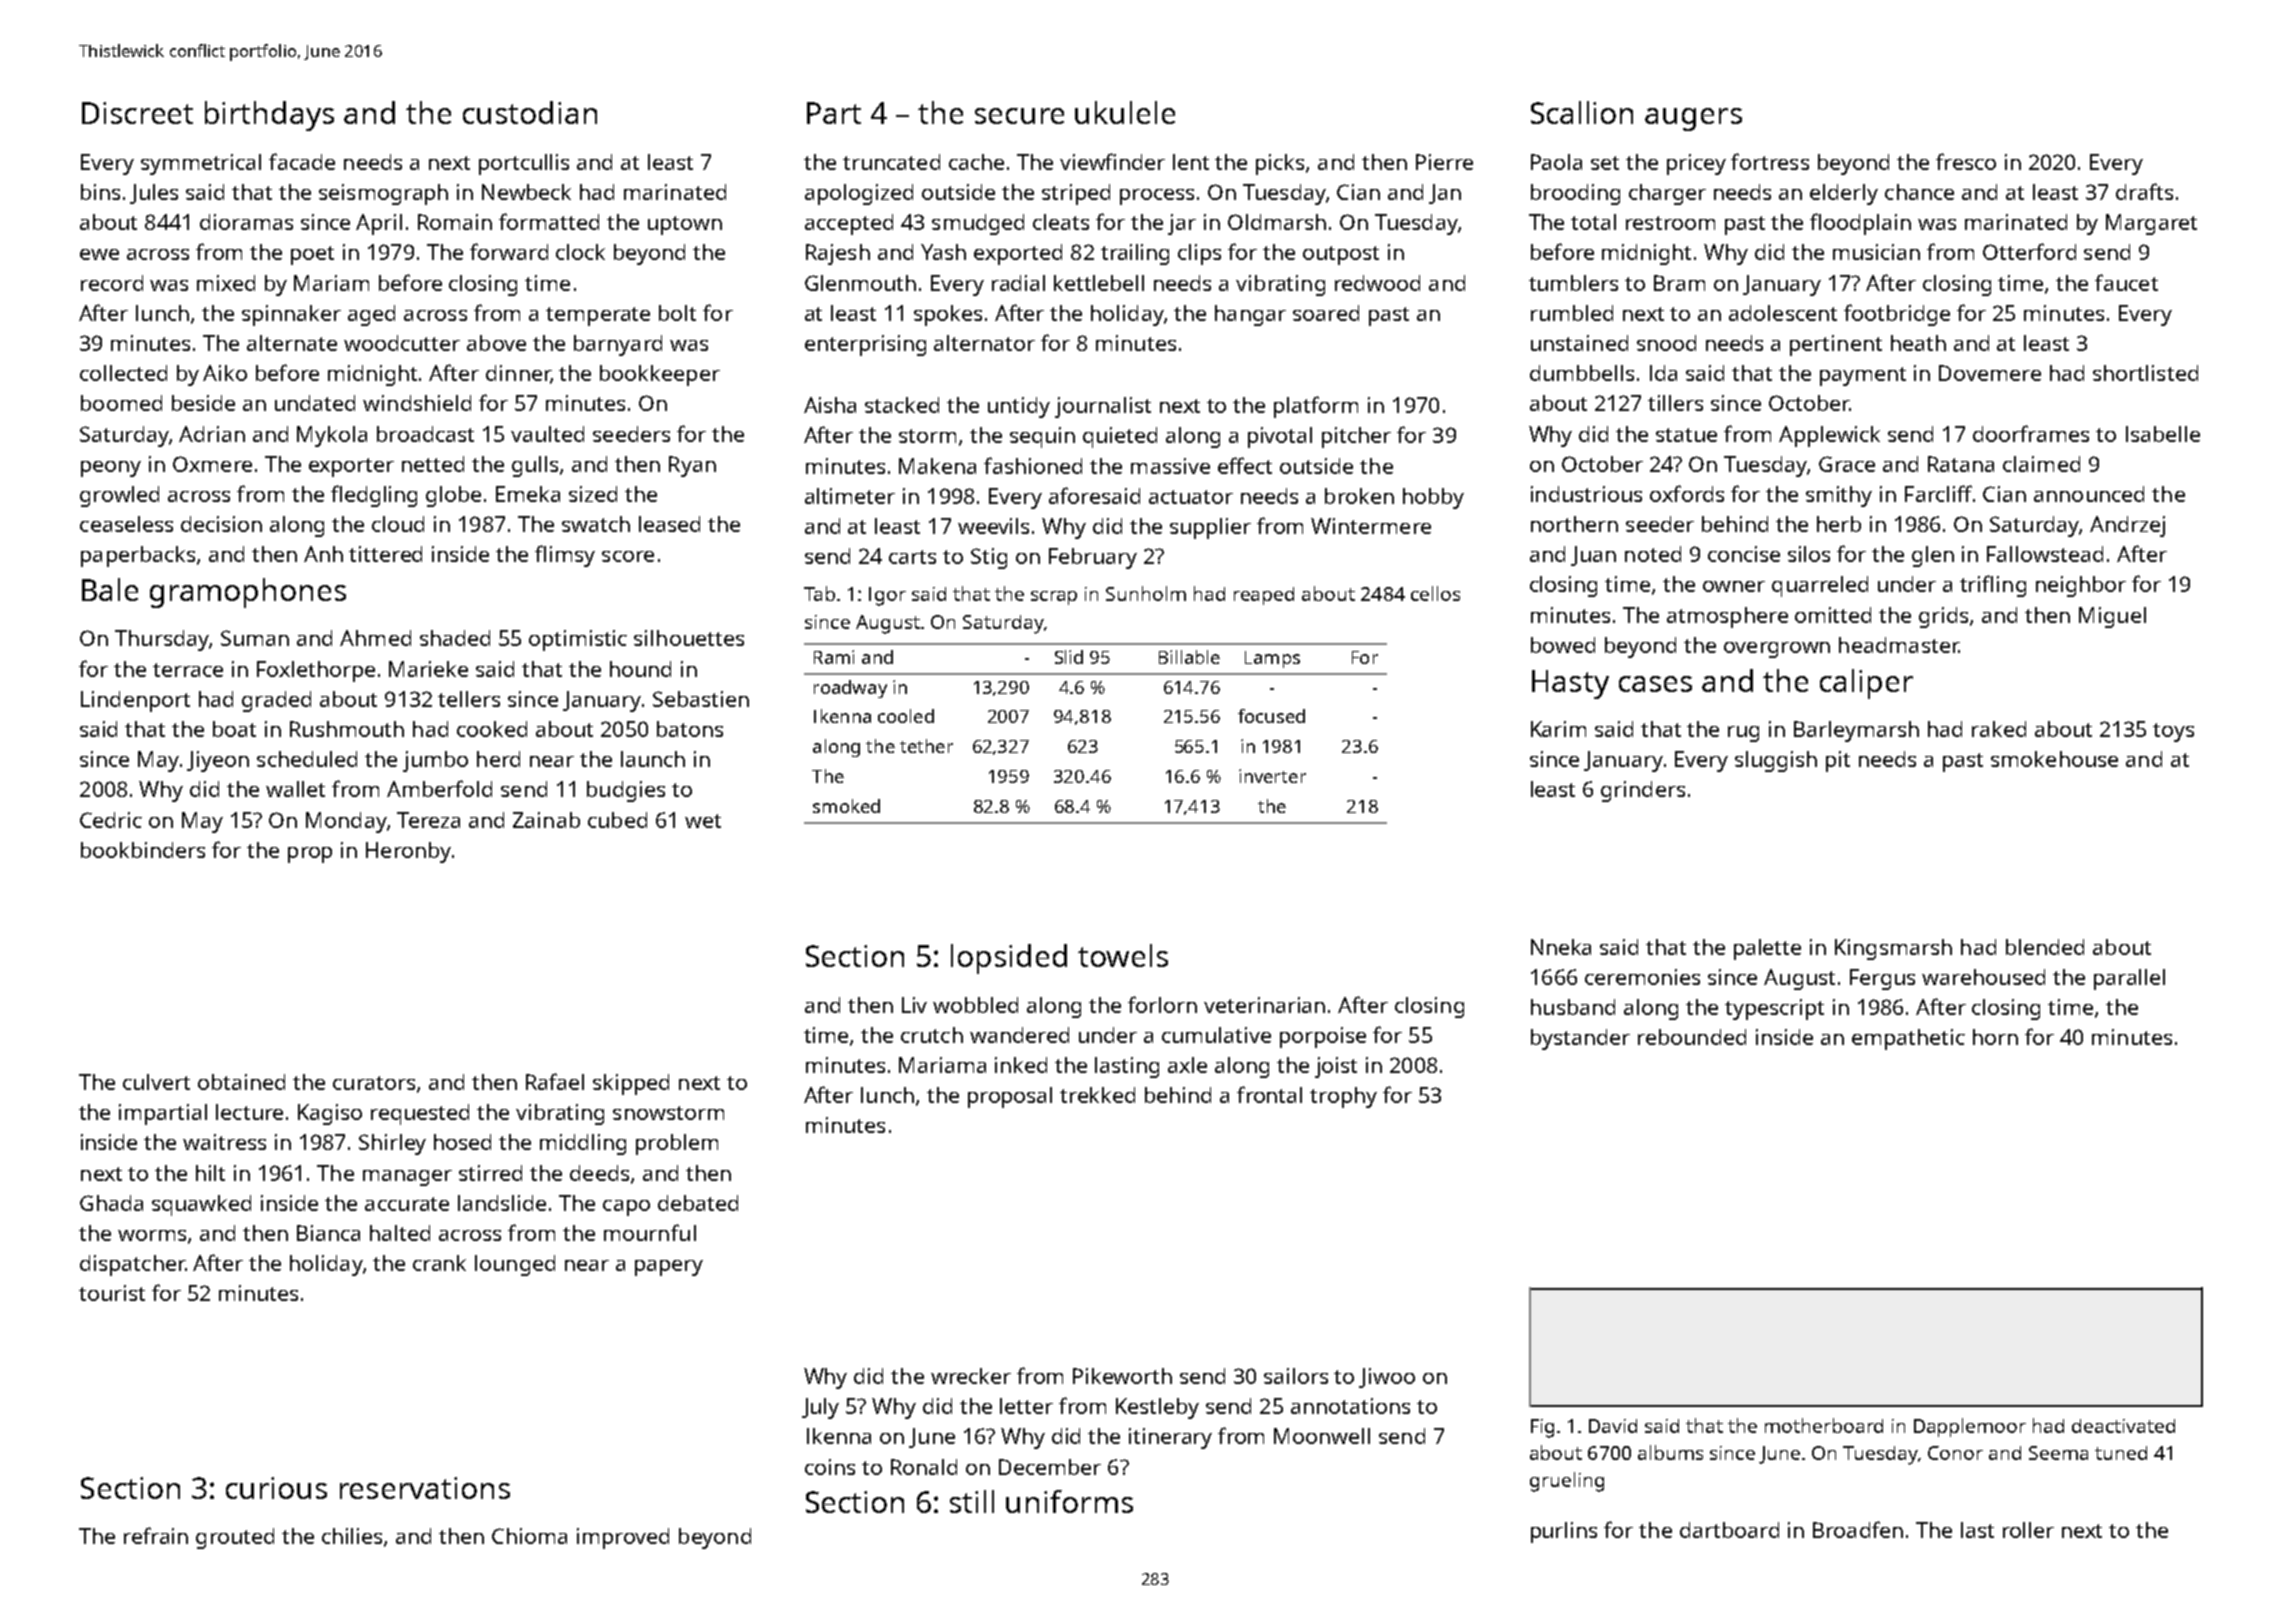 The width and height of the image is (2282, 1614). I want to click on horn, so click(1995, 1037).
